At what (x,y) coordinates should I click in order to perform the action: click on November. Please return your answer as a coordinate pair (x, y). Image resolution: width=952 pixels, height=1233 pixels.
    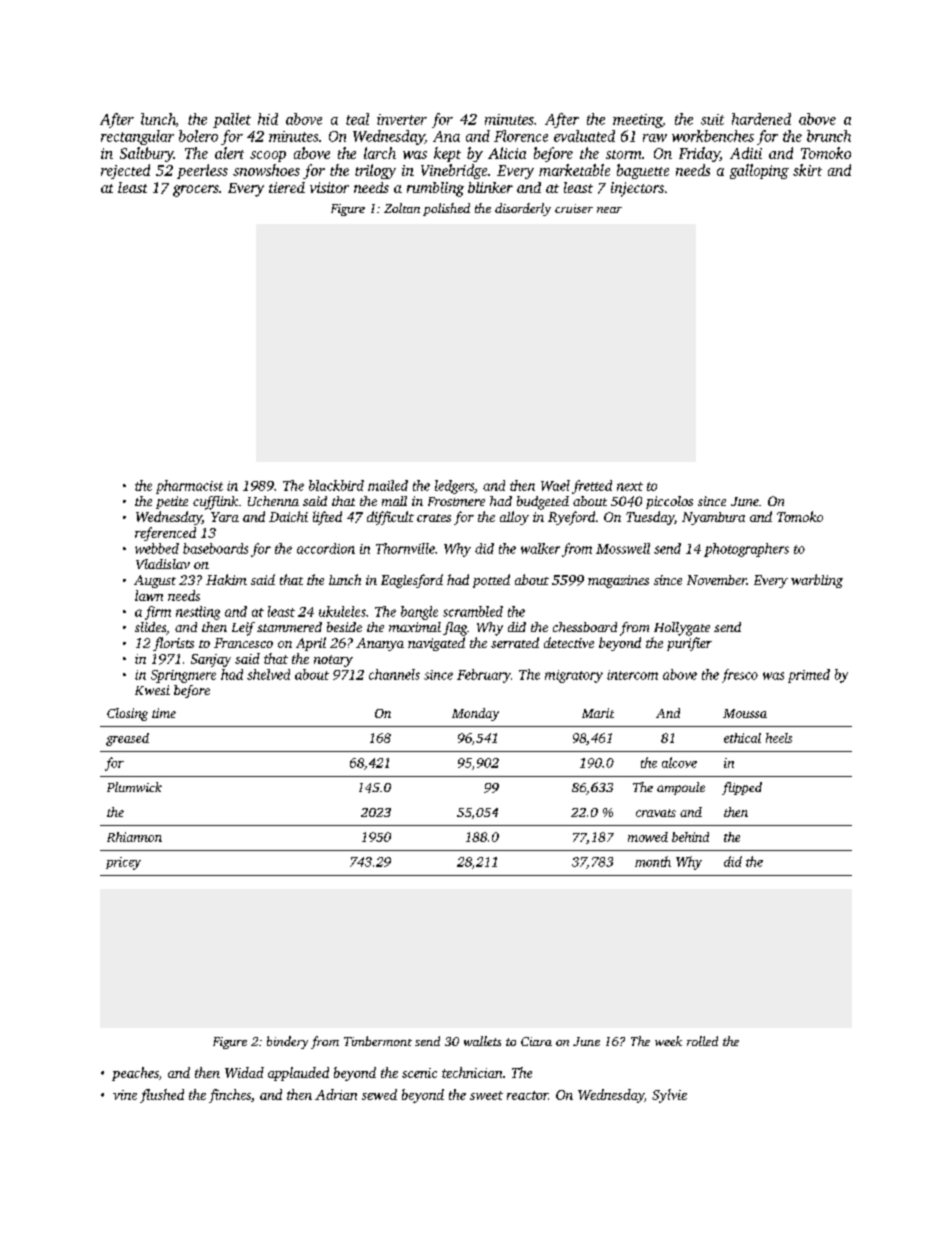
    Looking at the image, I should click on (717, 580).
